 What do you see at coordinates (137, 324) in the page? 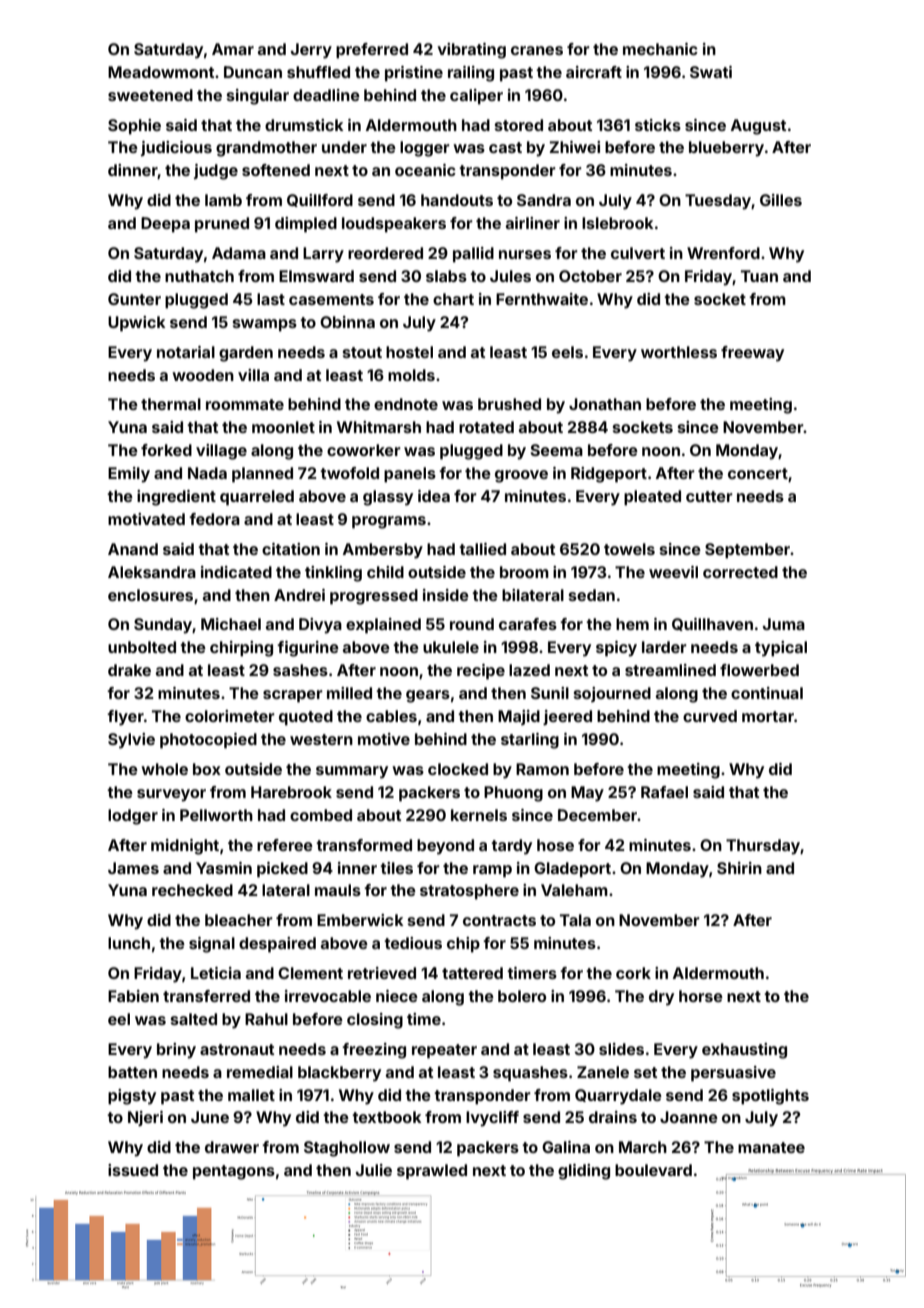
I see `Upwick` at bounding box center [137, 324].
